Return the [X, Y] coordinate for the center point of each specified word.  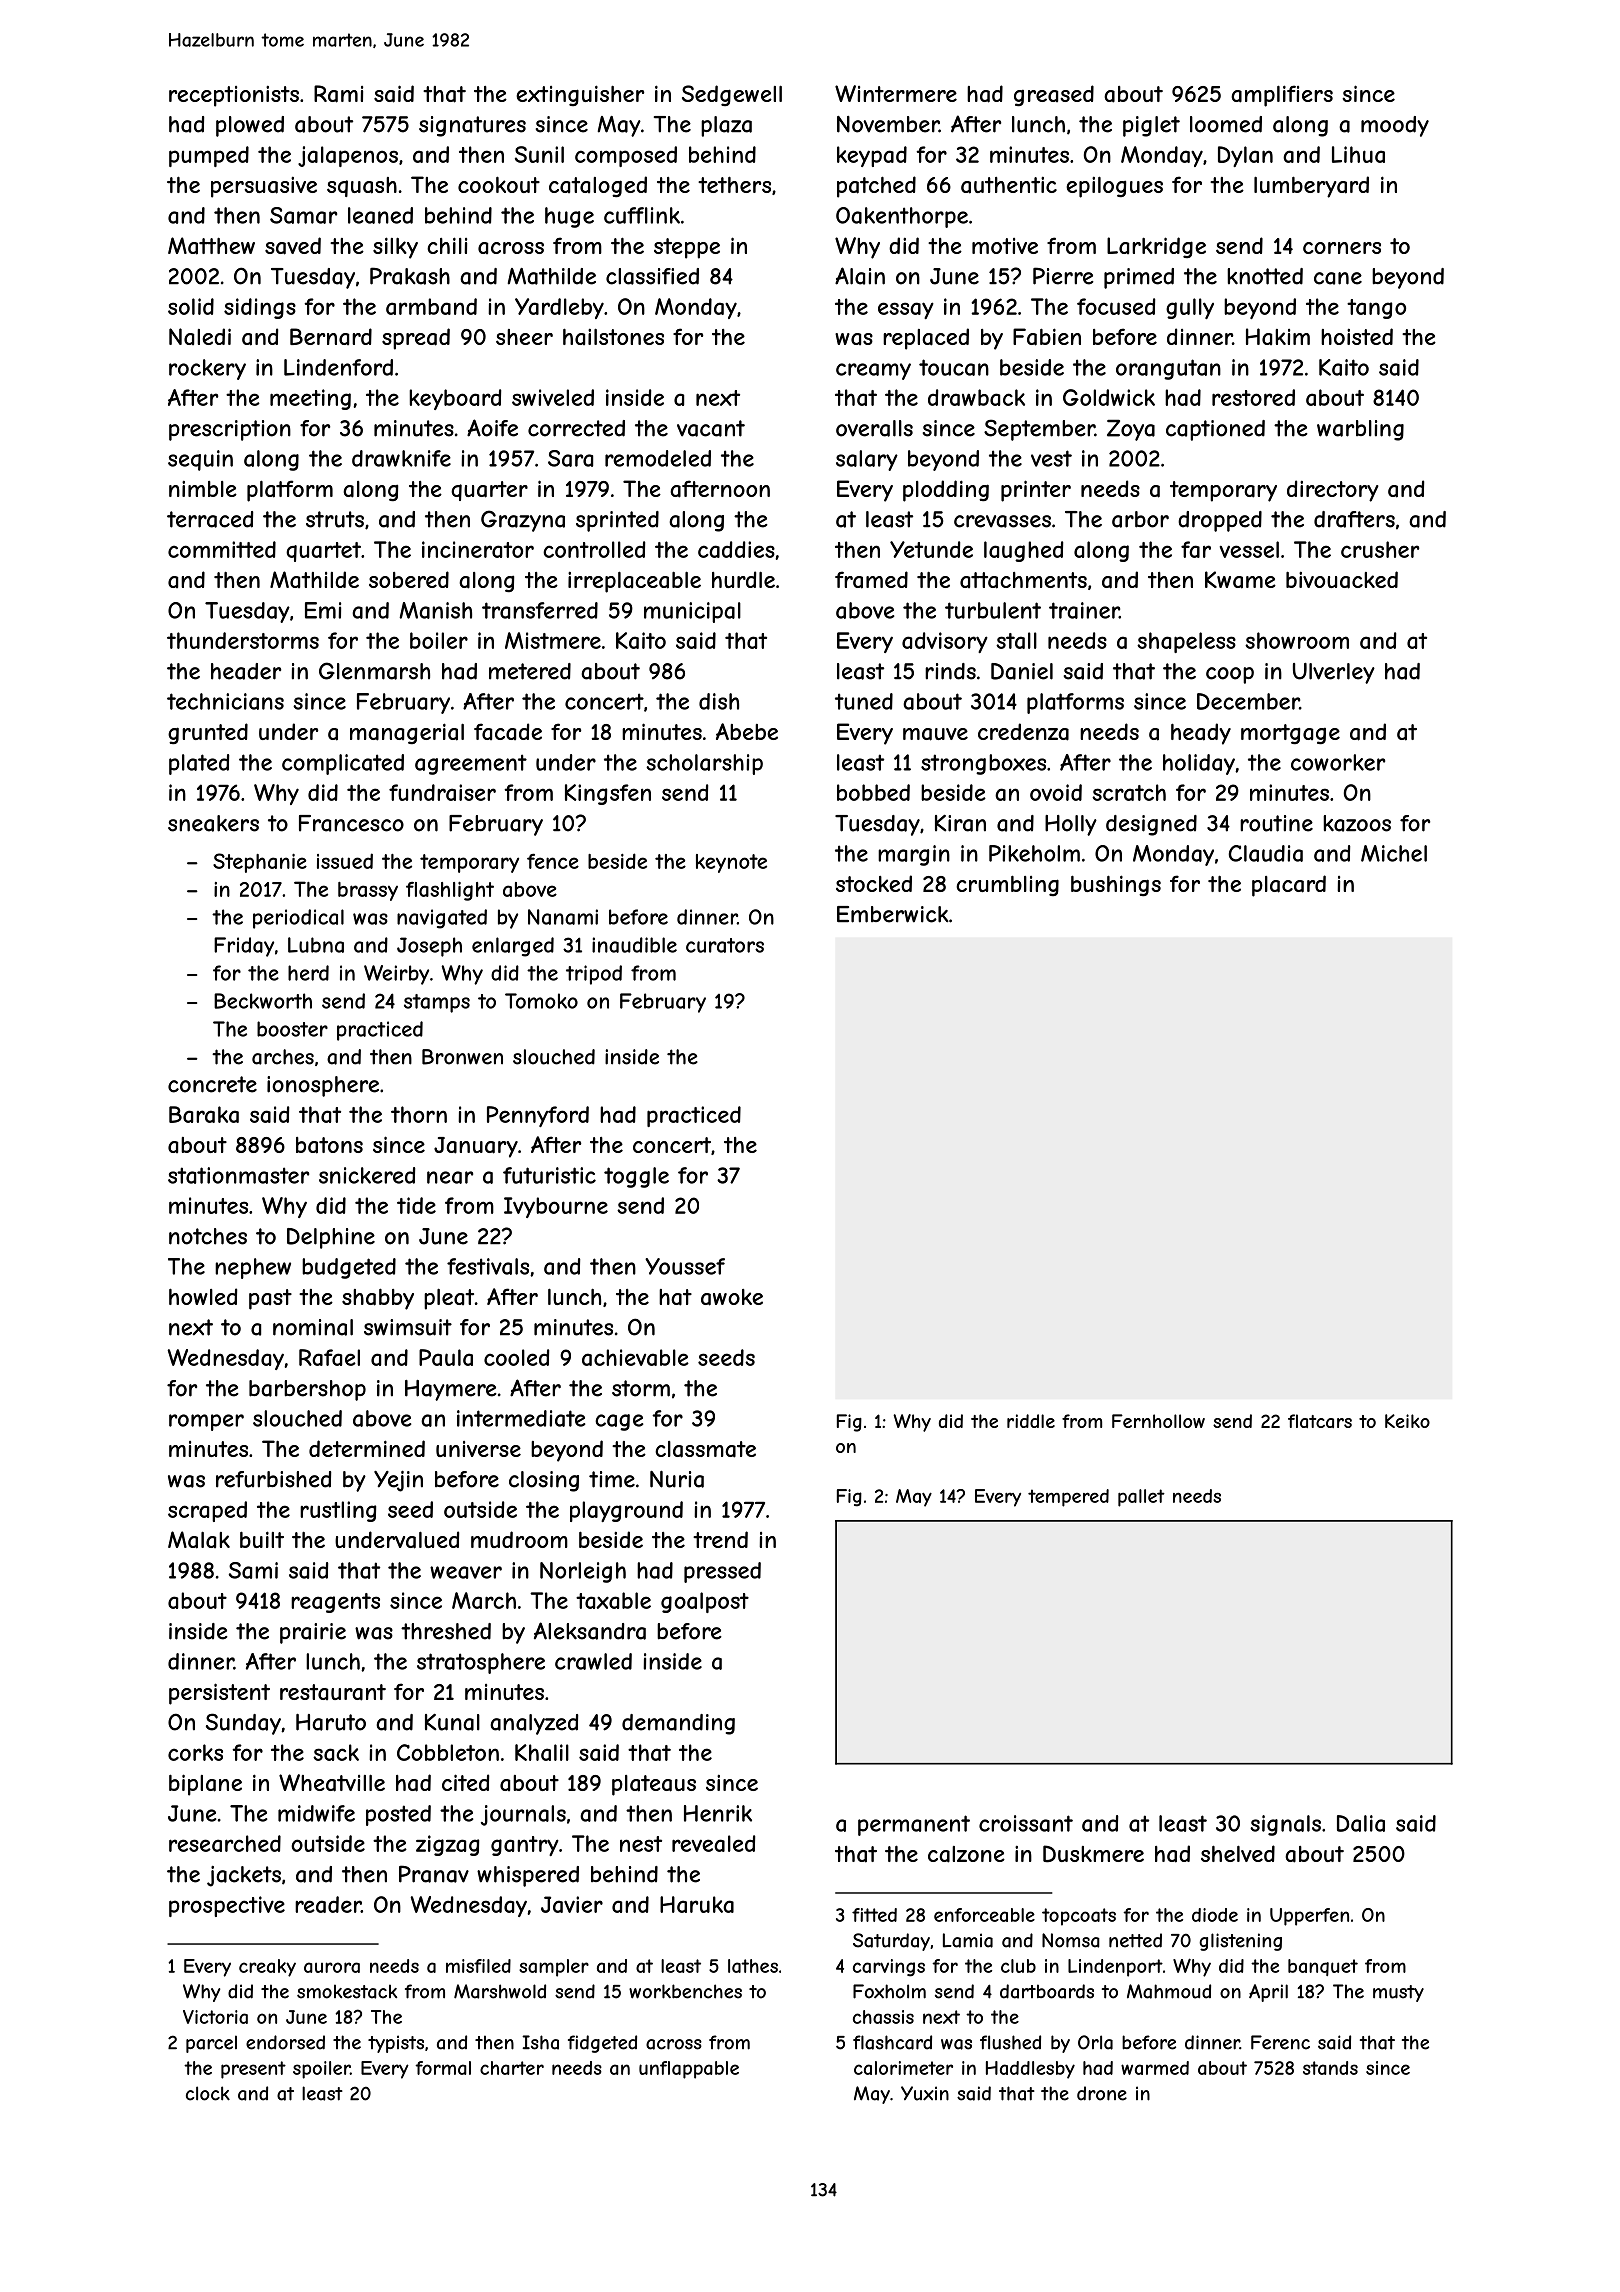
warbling [1360, 430]
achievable [635, 1357]
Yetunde [931, 549]
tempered [1068, 1498]
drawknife [401, 458]
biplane [205, 1785]
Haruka [697, 1904]
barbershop [307, 1390]
